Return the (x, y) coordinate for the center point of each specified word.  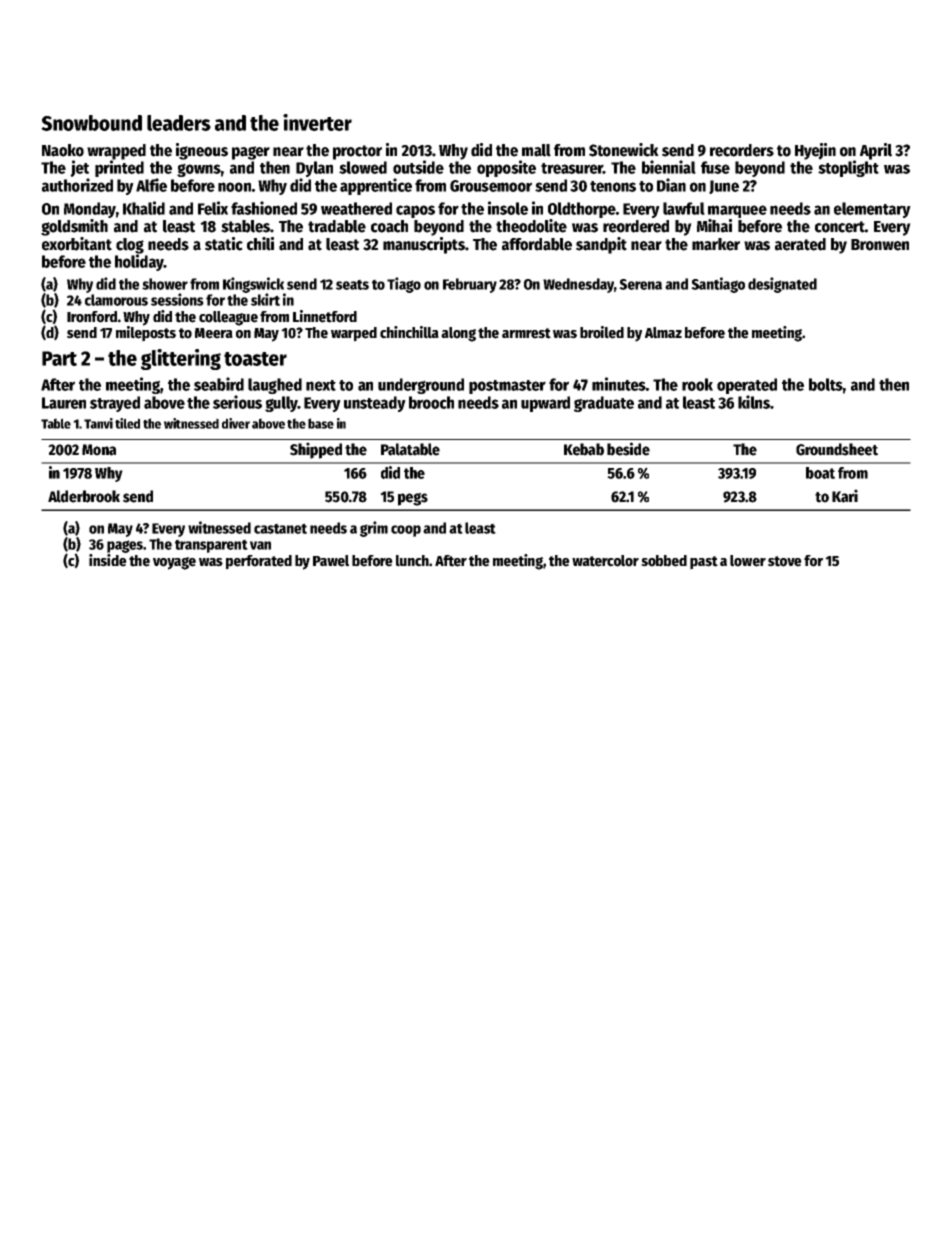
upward (545, 404)
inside (108, 560)
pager (251, 153)
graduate (604, 404)
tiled (127, 423)
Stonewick (624, 150)
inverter (317, 122)
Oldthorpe (582, 210)
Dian (671, 185)
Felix (213, 208)
